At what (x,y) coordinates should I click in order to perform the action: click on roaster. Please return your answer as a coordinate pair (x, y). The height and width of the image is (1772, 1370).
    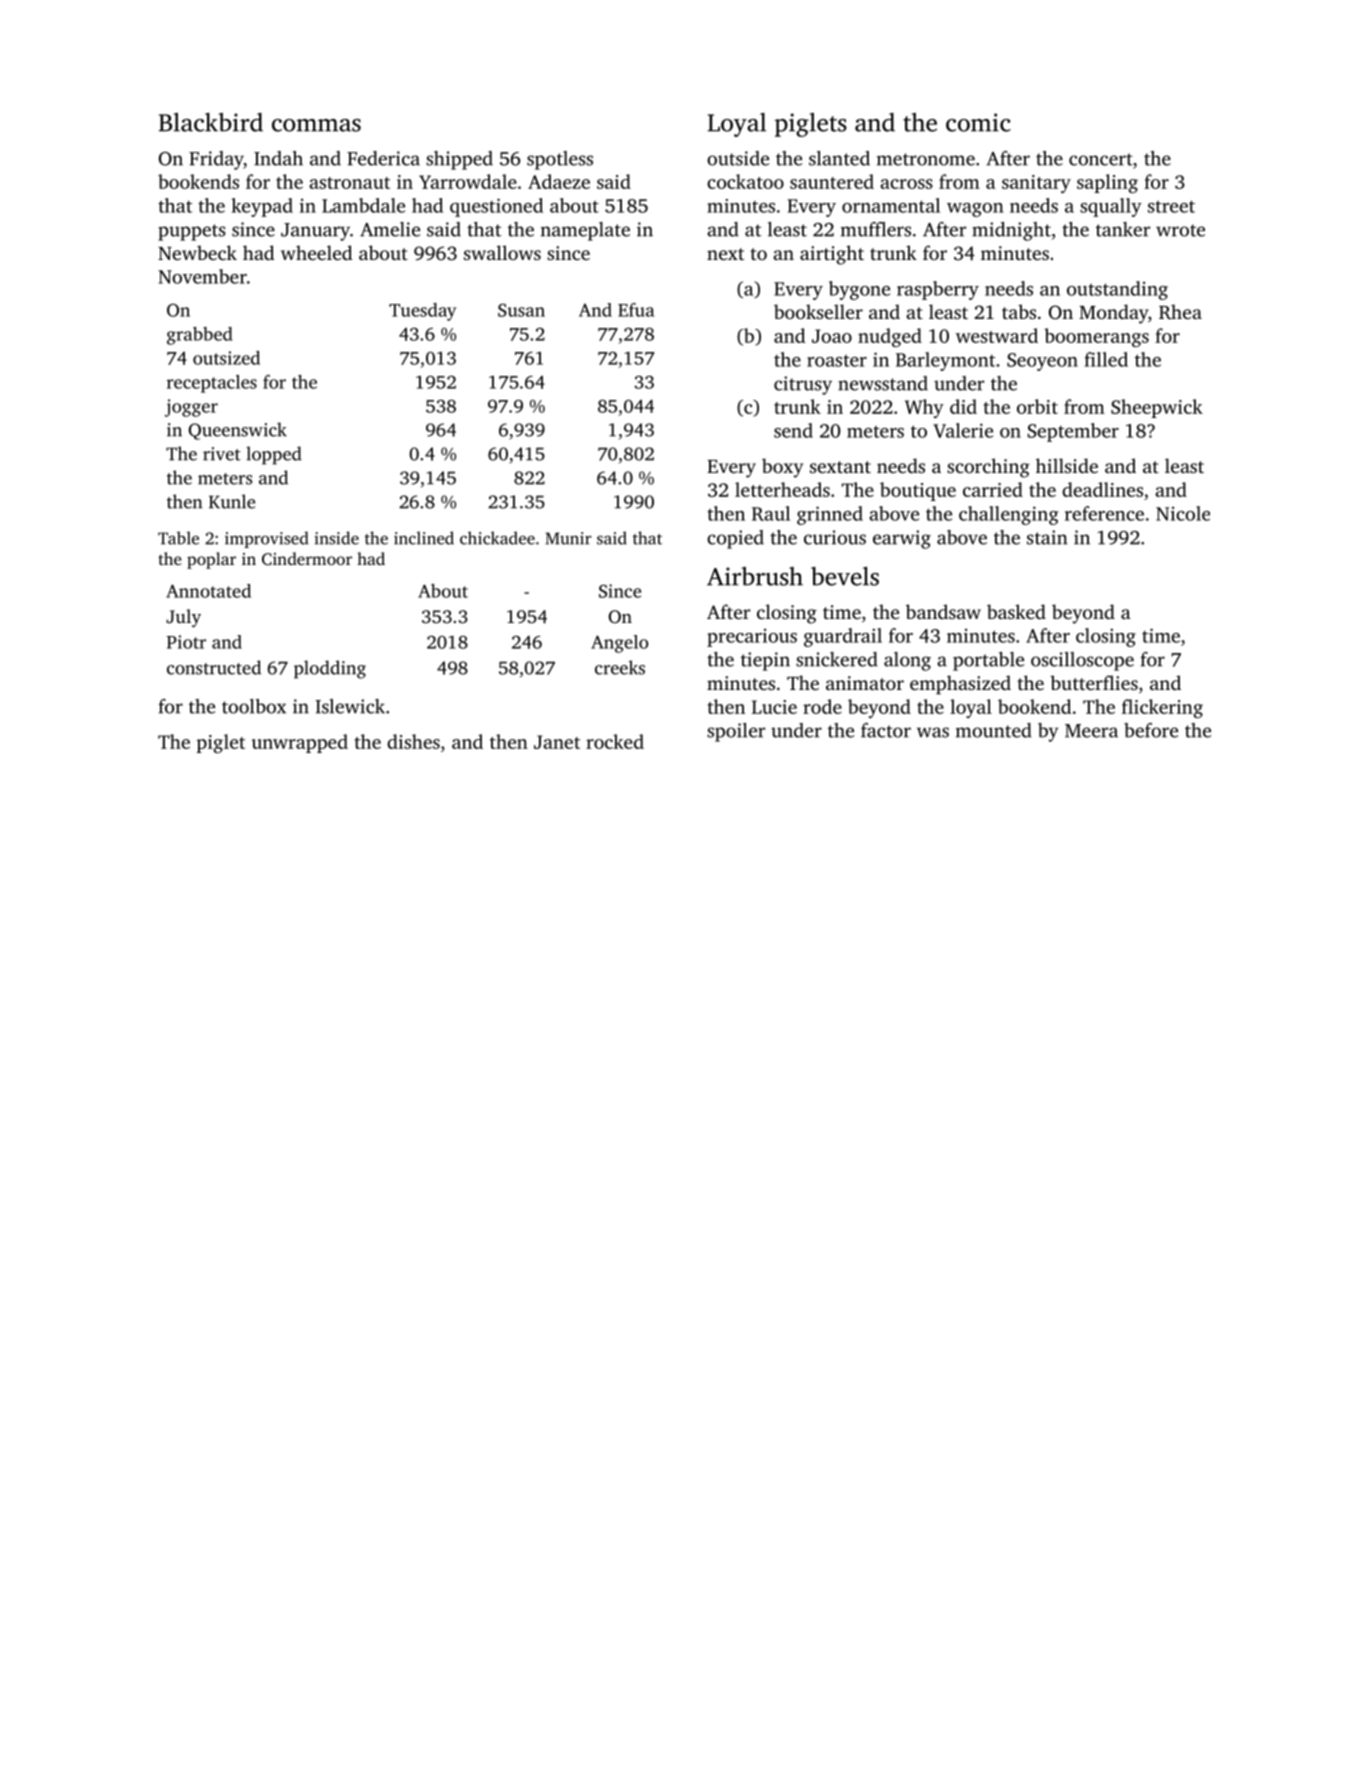
    Looking at the image, I should click on (837, 361).
